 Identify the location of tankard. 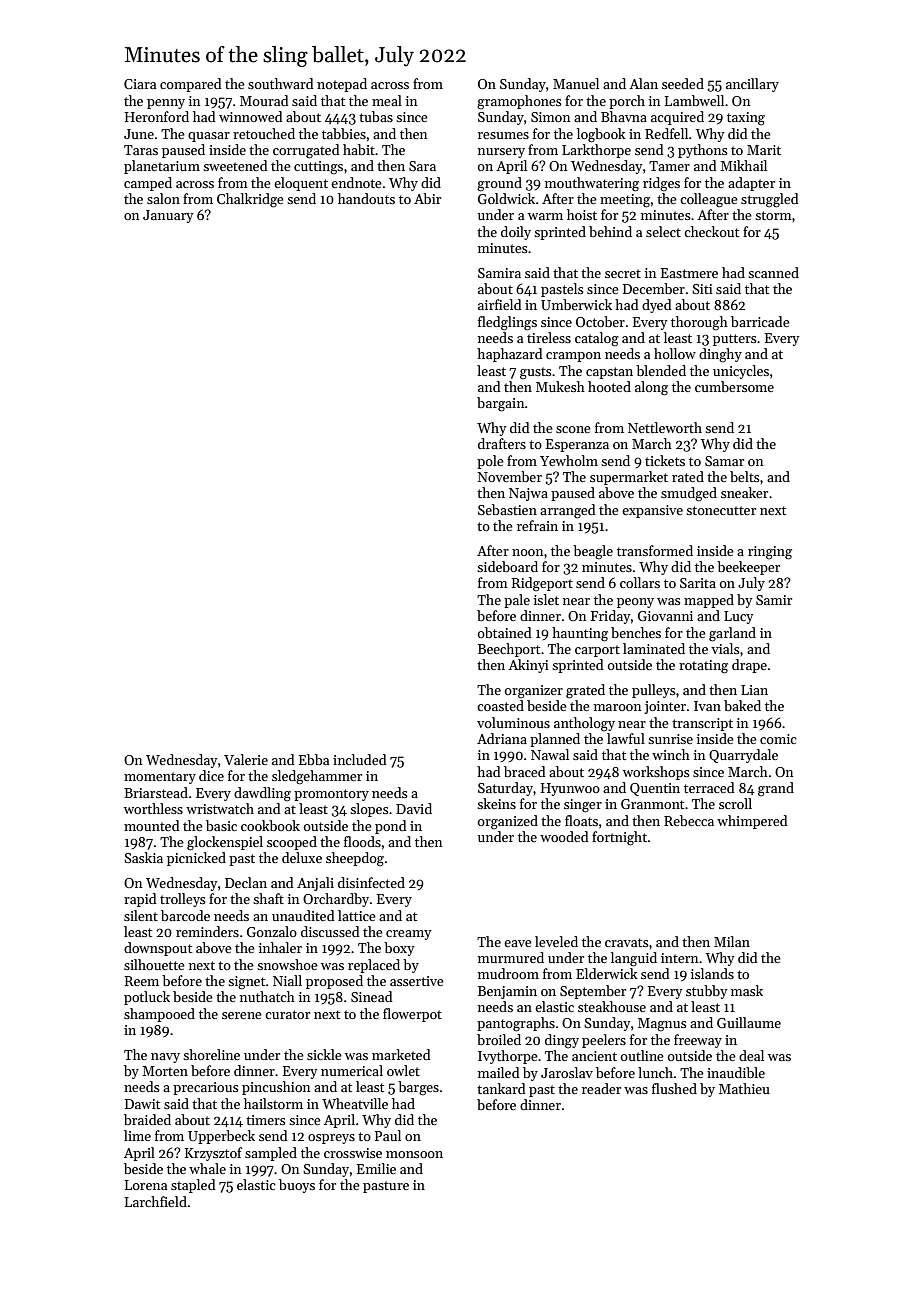
(501, 1088).
